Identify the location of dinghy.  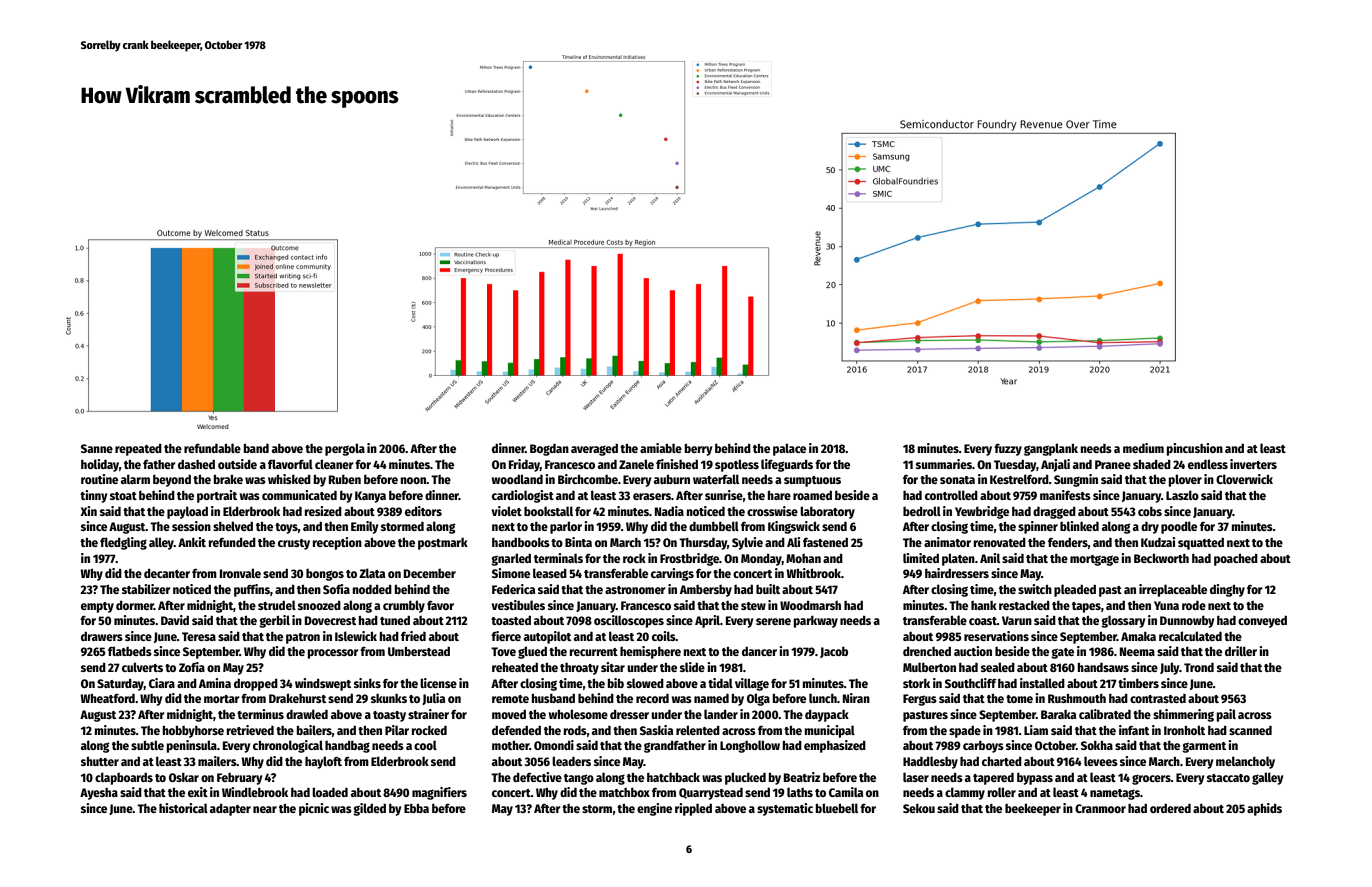
(1227, 590).
